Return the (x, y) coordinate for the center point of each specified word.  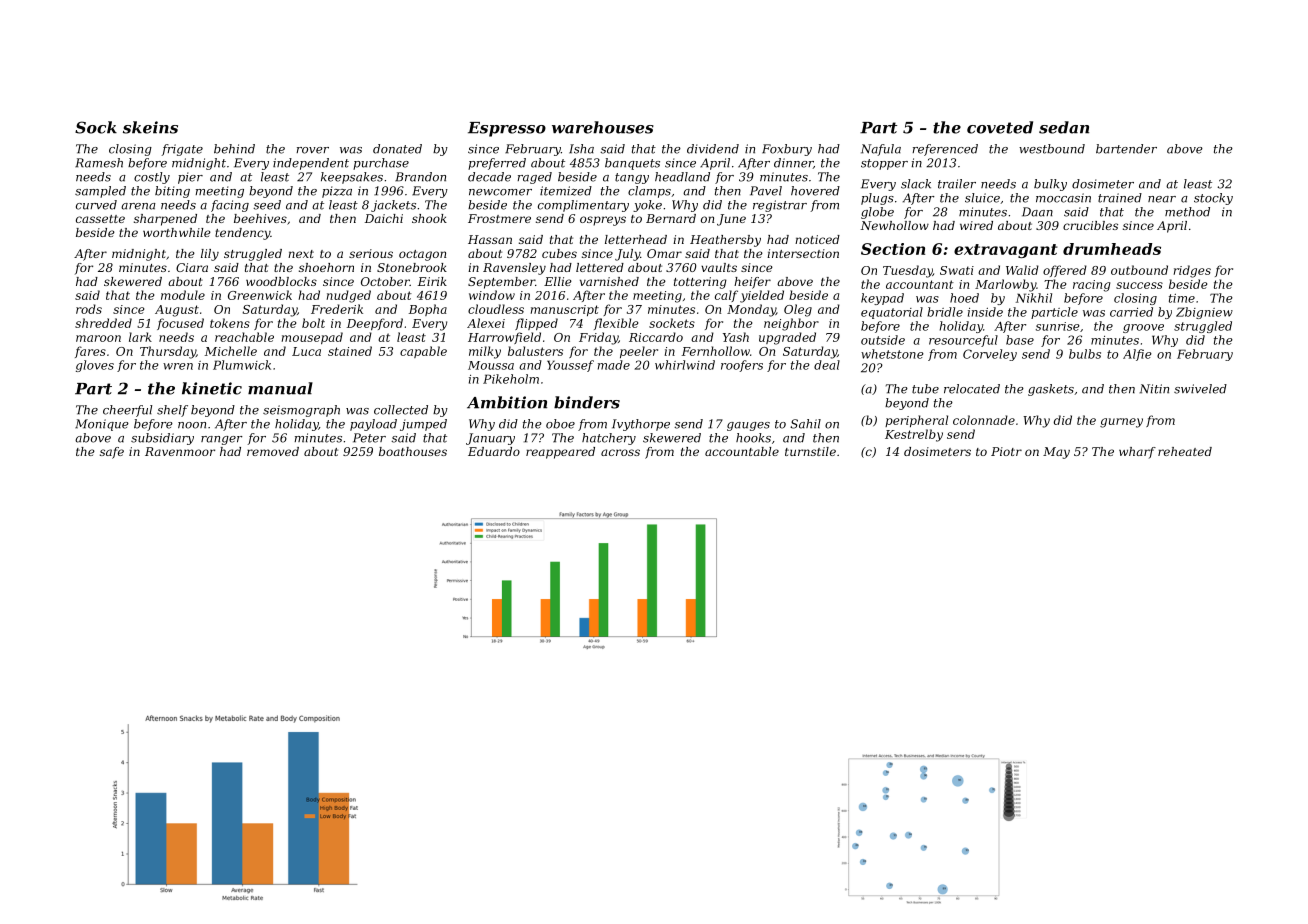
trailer (957, 184)
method (1187, 212)
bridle (945, 312)
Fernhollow (716, 351)
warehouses (603, 127)
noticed (817, 239)
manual (280, 388)
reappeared (560, 453)
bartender (1126, 149)
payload (373, 425)
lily (210, 255)
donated (397, 149)
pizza (337, 192)
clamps (649, 192)
